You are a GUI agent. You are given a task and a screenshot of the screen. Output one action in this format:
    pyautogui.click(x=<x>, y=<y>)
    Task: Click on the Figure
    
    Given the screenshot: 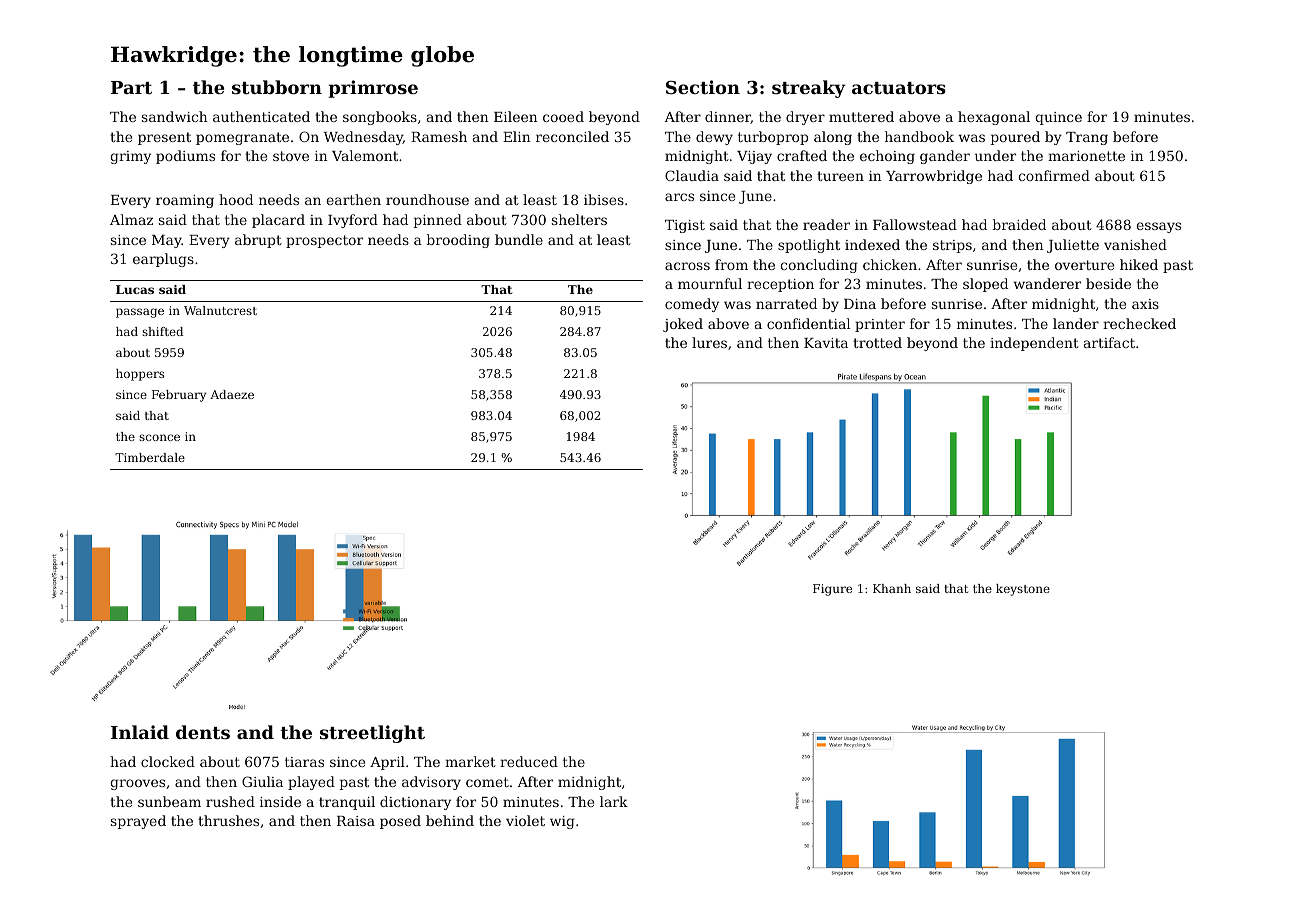 What is the action you would take?
    pyautogui.click(x=832, y=590)
